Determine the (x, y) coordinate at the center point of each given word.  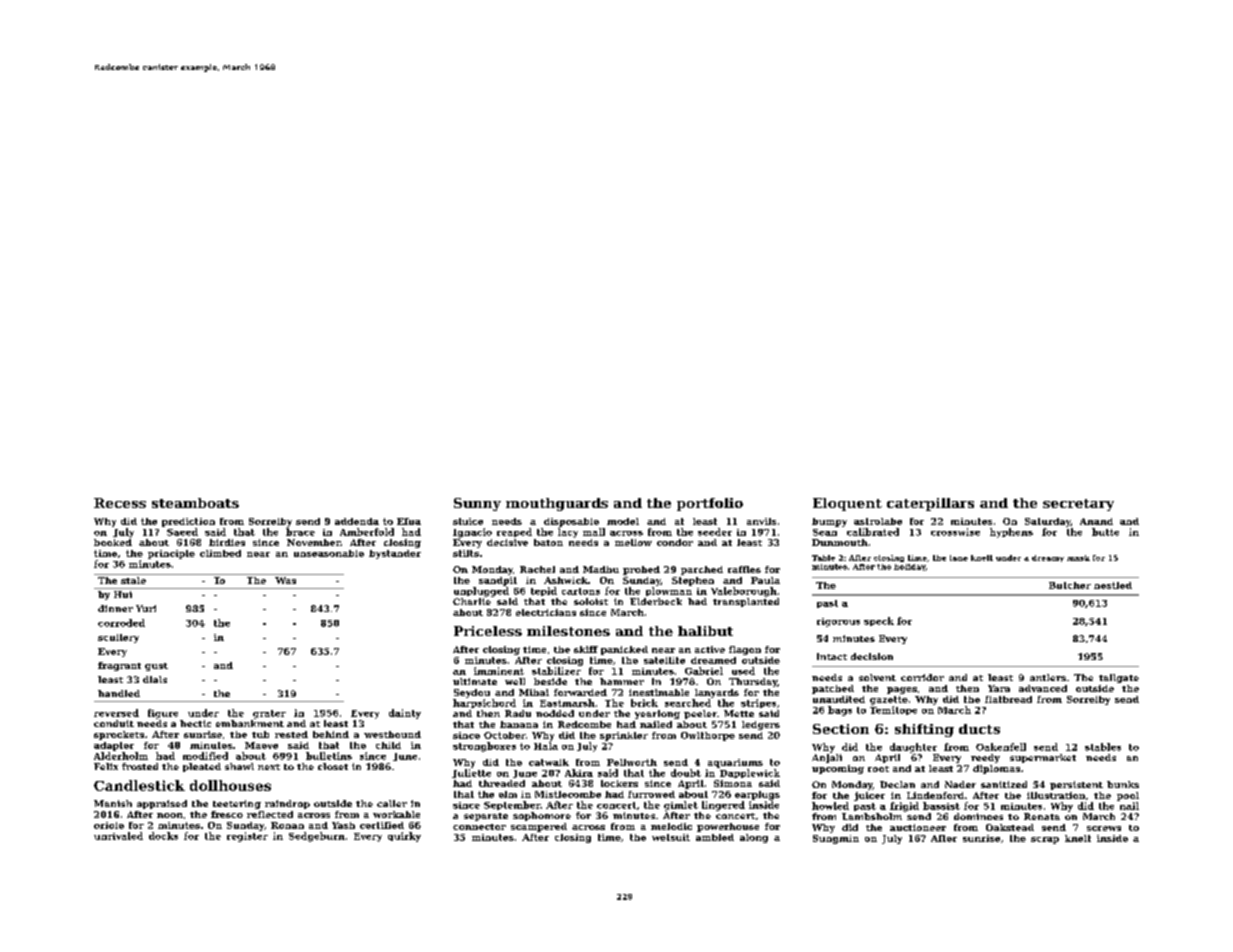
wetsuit (671, 837)
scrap (1045, 840)
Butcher (1070, 585)
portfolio (710, 504)
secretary (1078, 505)
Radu (518, 713)
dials (155, 679)
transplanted (746, 602)
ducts (979, 729)
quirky (404, 837)
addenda (357, 521)
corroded (121, 623)
